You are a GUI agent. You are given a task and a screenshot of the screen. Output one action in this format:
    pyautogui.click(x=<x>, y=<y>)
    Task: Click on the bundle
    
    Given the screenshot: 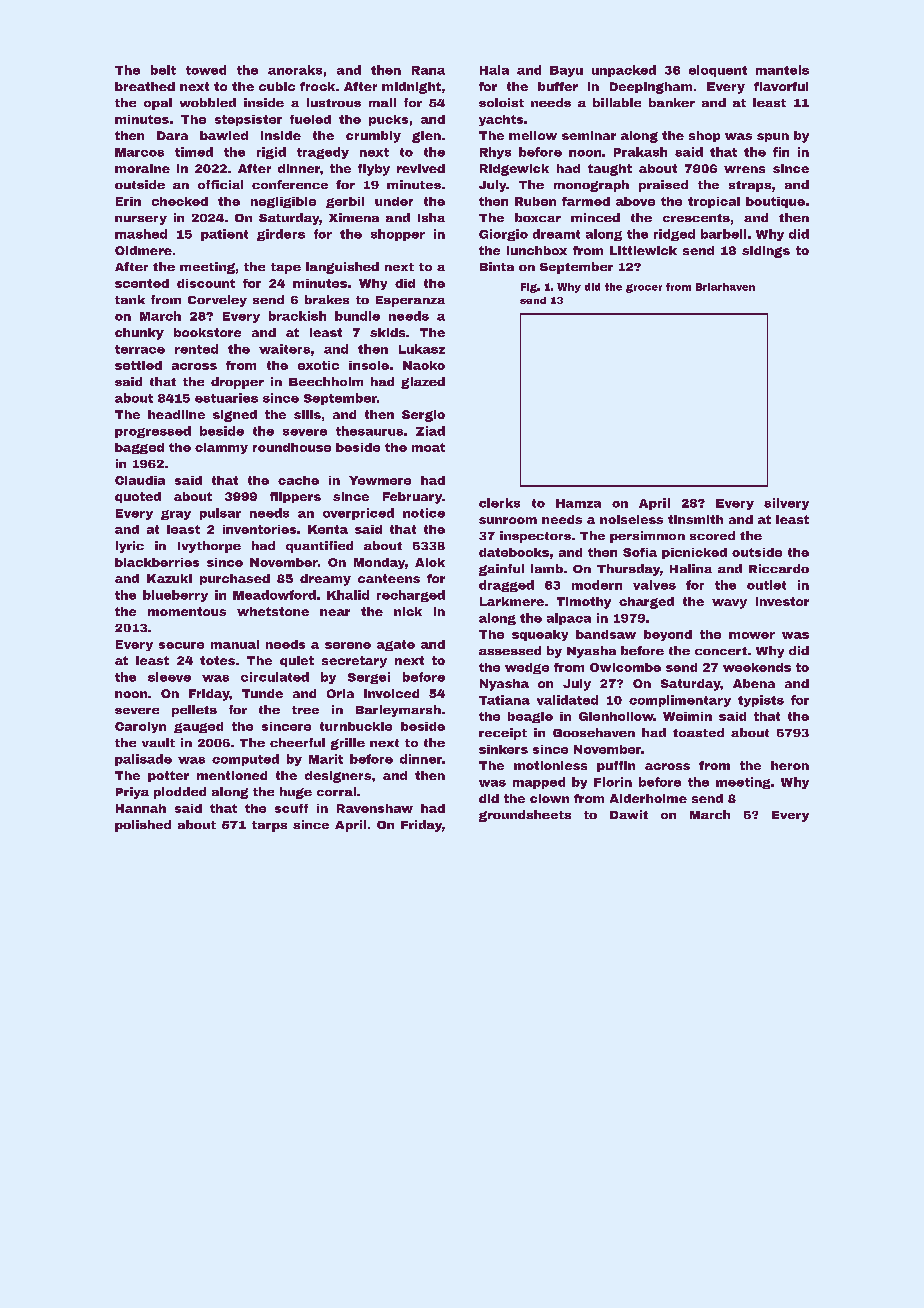 What is the action you would take?
    pyautogui.click(x=357, y=316)
